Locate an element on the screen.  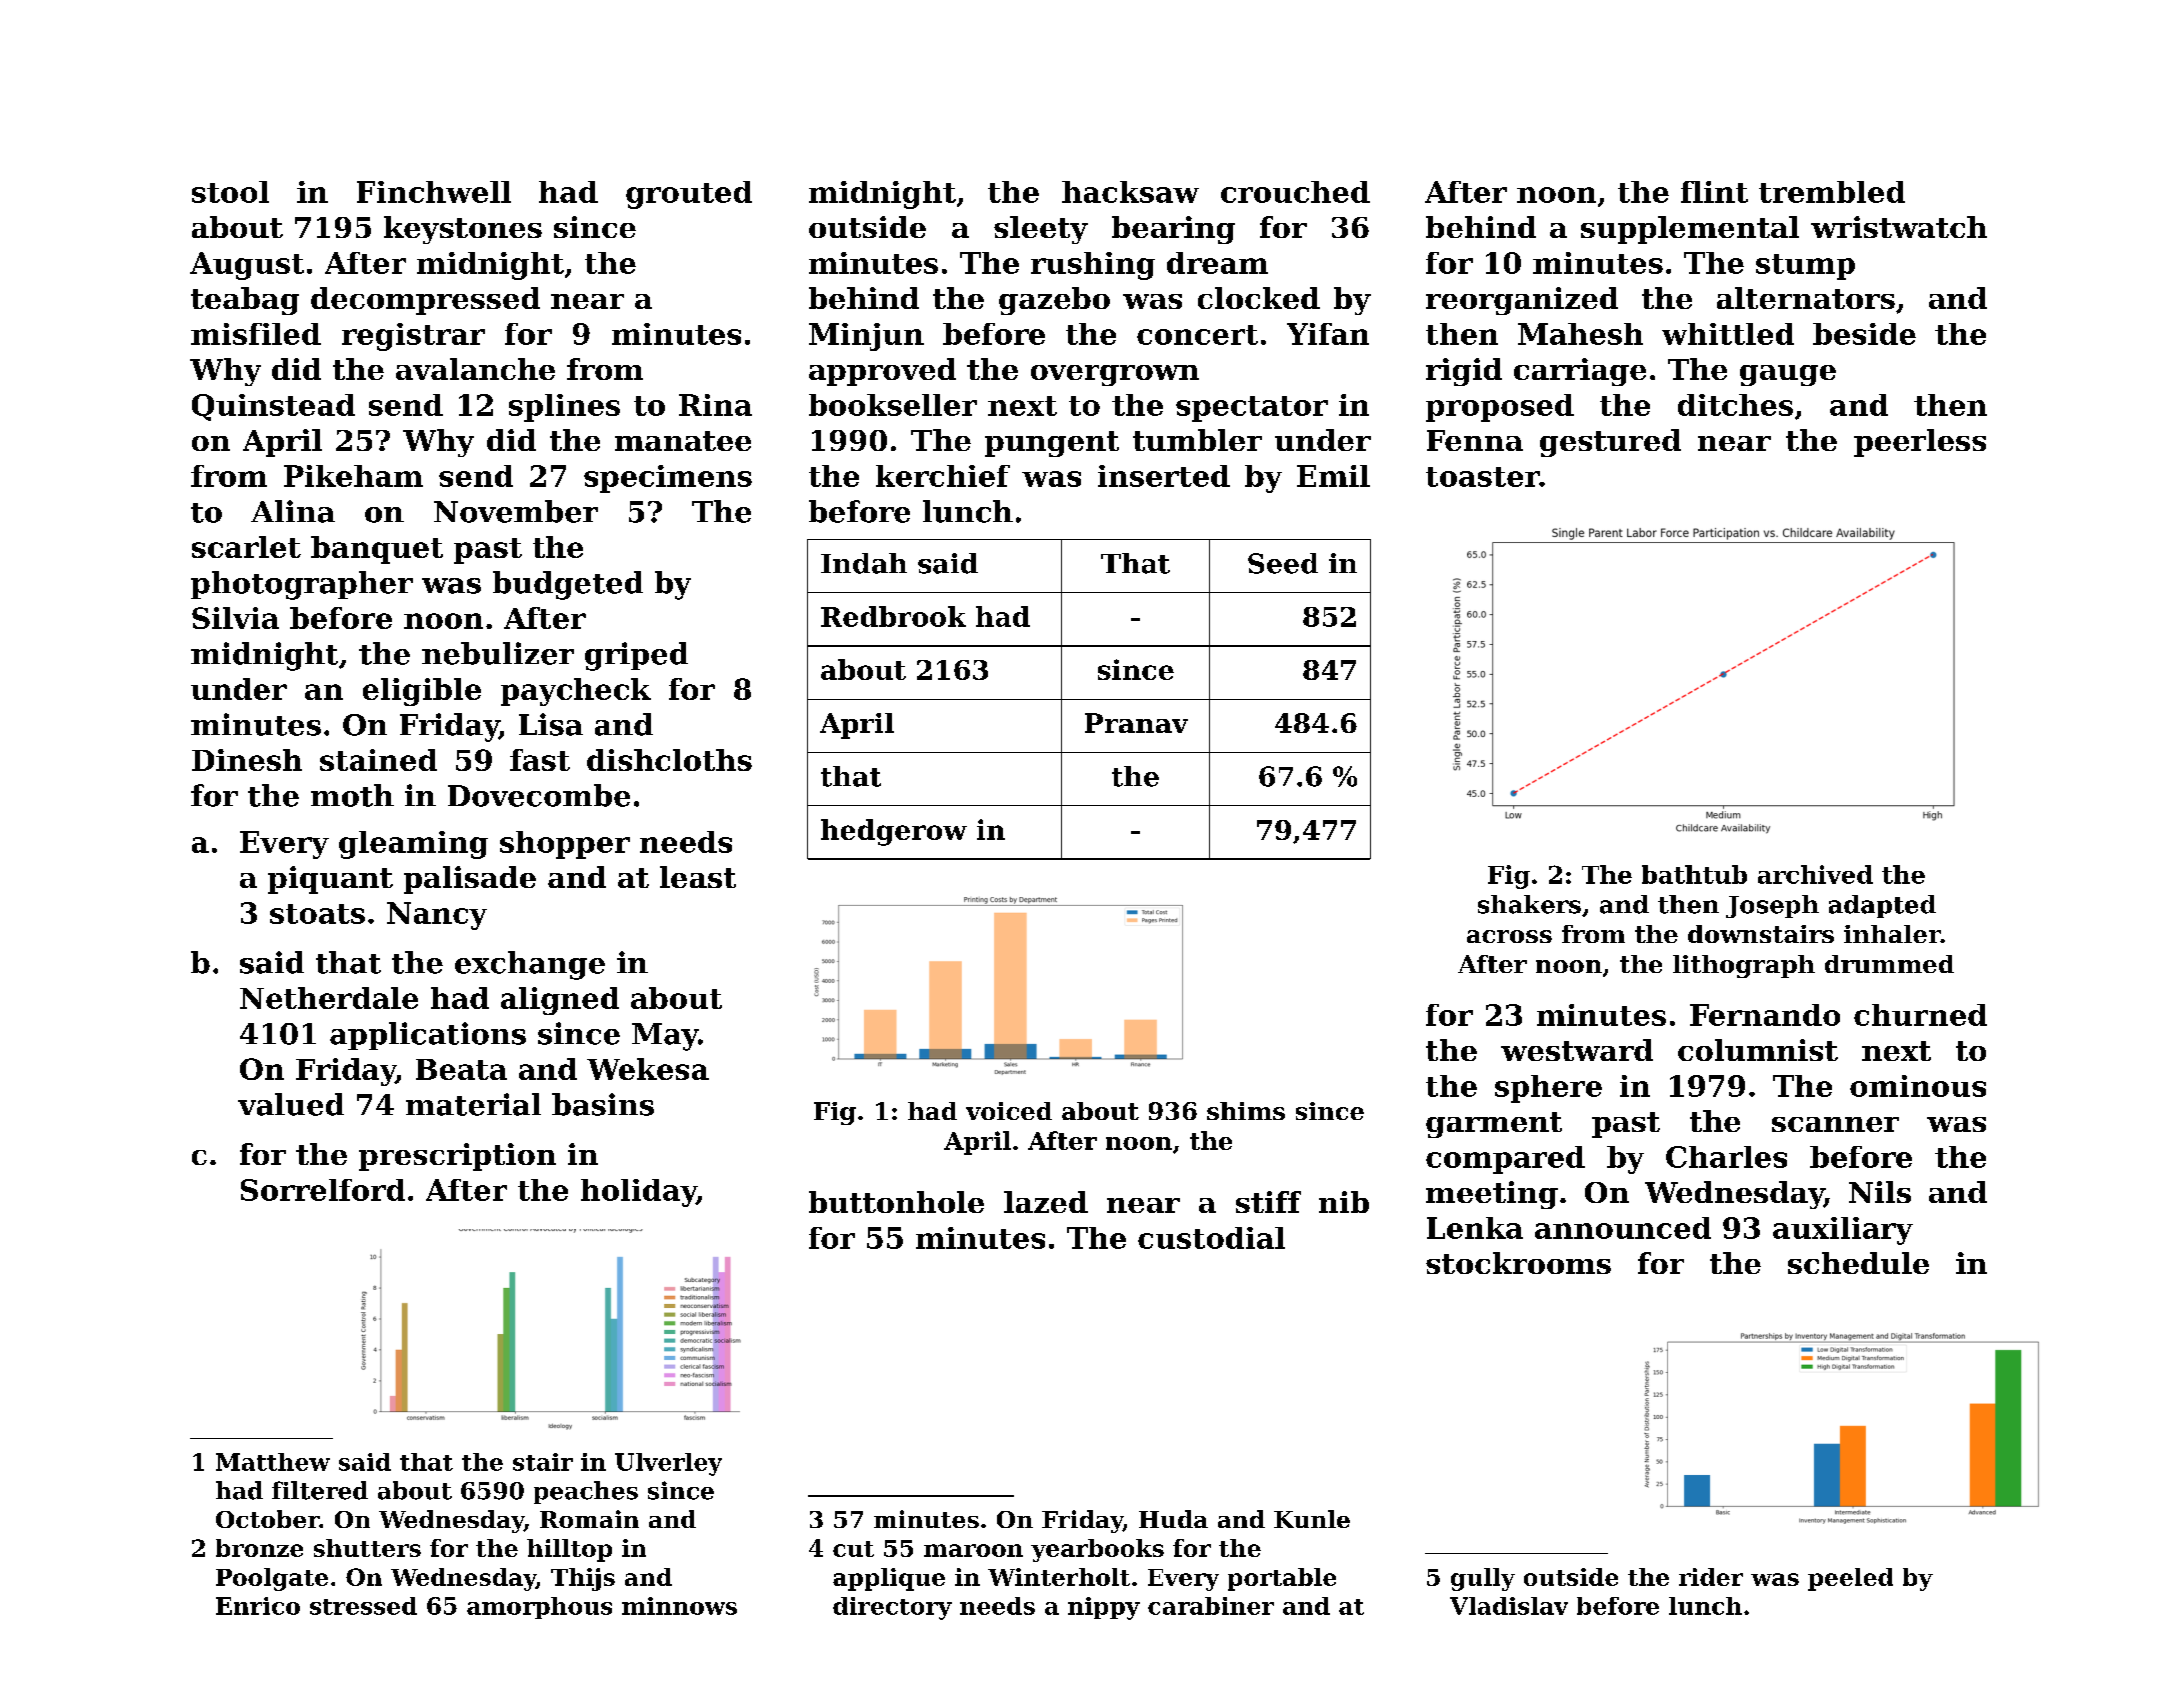
inserted is located at coordinates (1164, 476).
